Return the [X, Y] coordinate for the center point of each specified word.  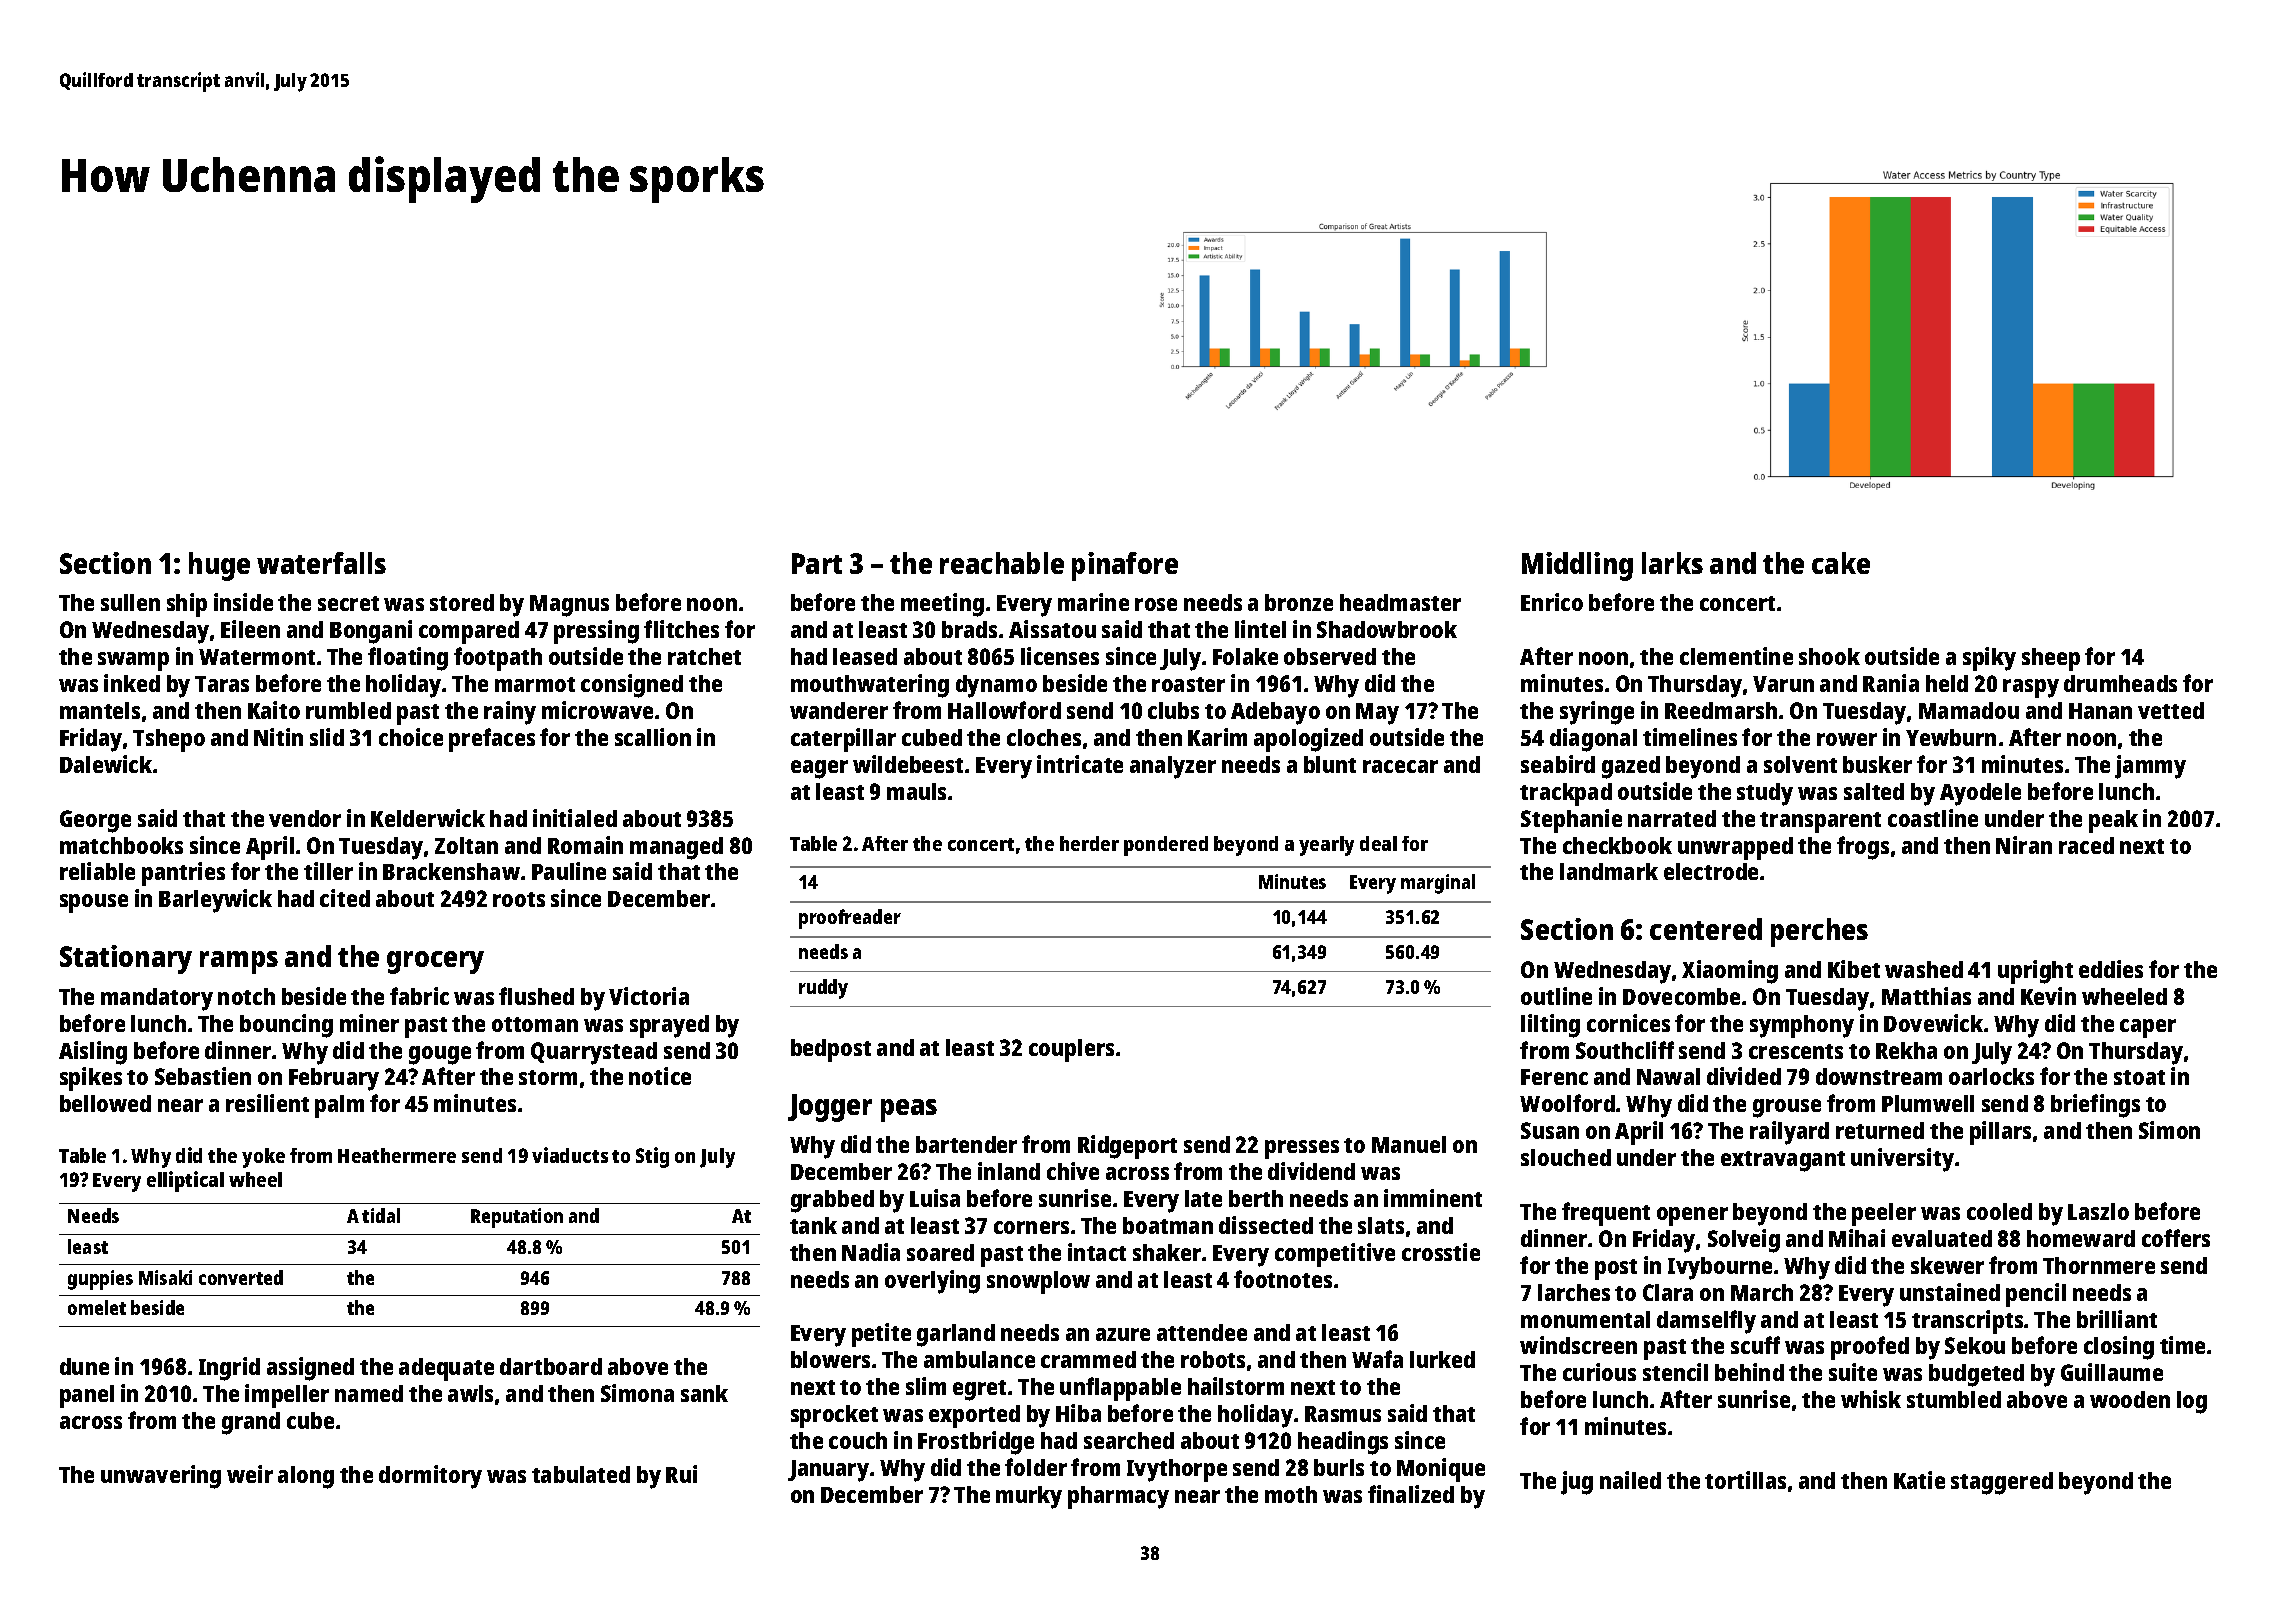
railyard [1789, 1133]
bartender [966, 1144]
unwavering [161, 1477]
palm [339, 1106]
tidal [381, 1215]
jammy [2150, 767]
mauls [916, 791]
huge [219, 566]
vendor [305, 818]
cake [1841, 563]
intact [1097, 1252]
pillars [2000, 1133]
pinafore [1125, 566]
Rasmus [1343, 1414]
